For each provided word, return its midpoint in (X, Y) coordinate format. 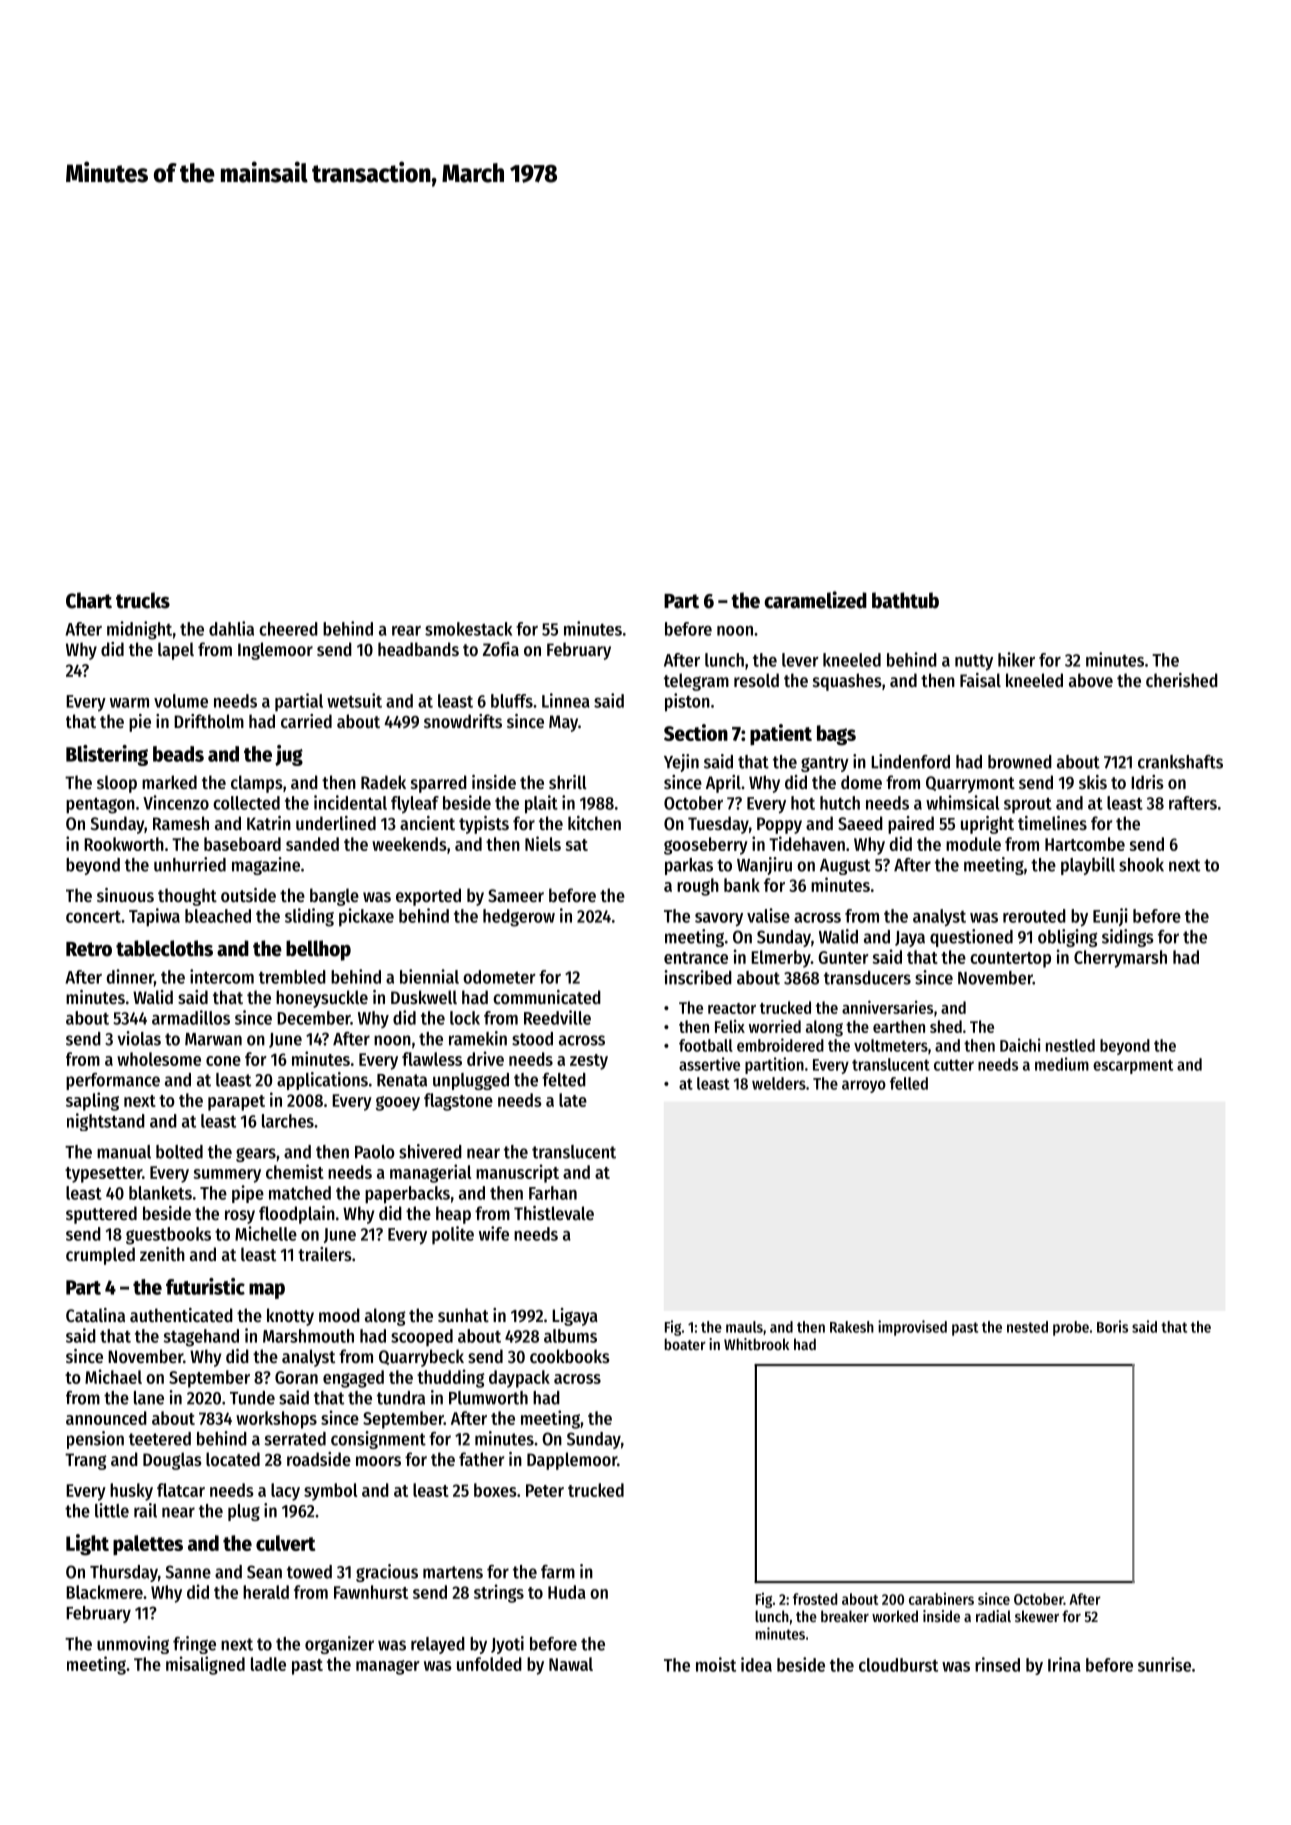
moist (716, 1664)
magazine (266, 866)
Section (696, 732)
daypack (519, 1379)
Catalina (95, 1315)
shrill (568, 782)
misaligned (205, 1665)
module (973, 844)
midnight (139, 630)
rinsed (997, 1664)
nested (1027, 1327)
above (1091, 680)
